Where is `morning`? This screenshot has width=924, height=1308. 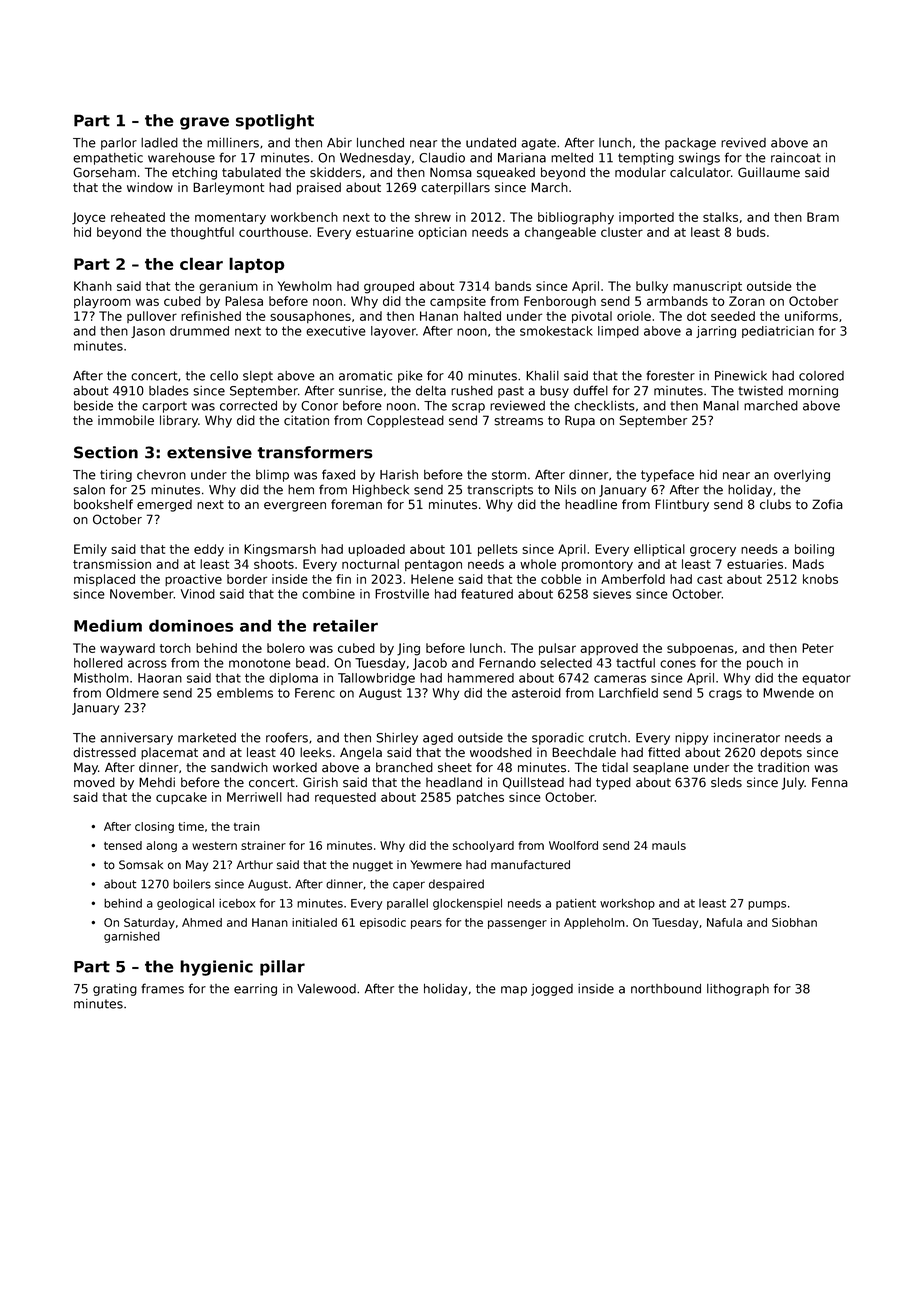 morning is located at coordinates (813, 392).
